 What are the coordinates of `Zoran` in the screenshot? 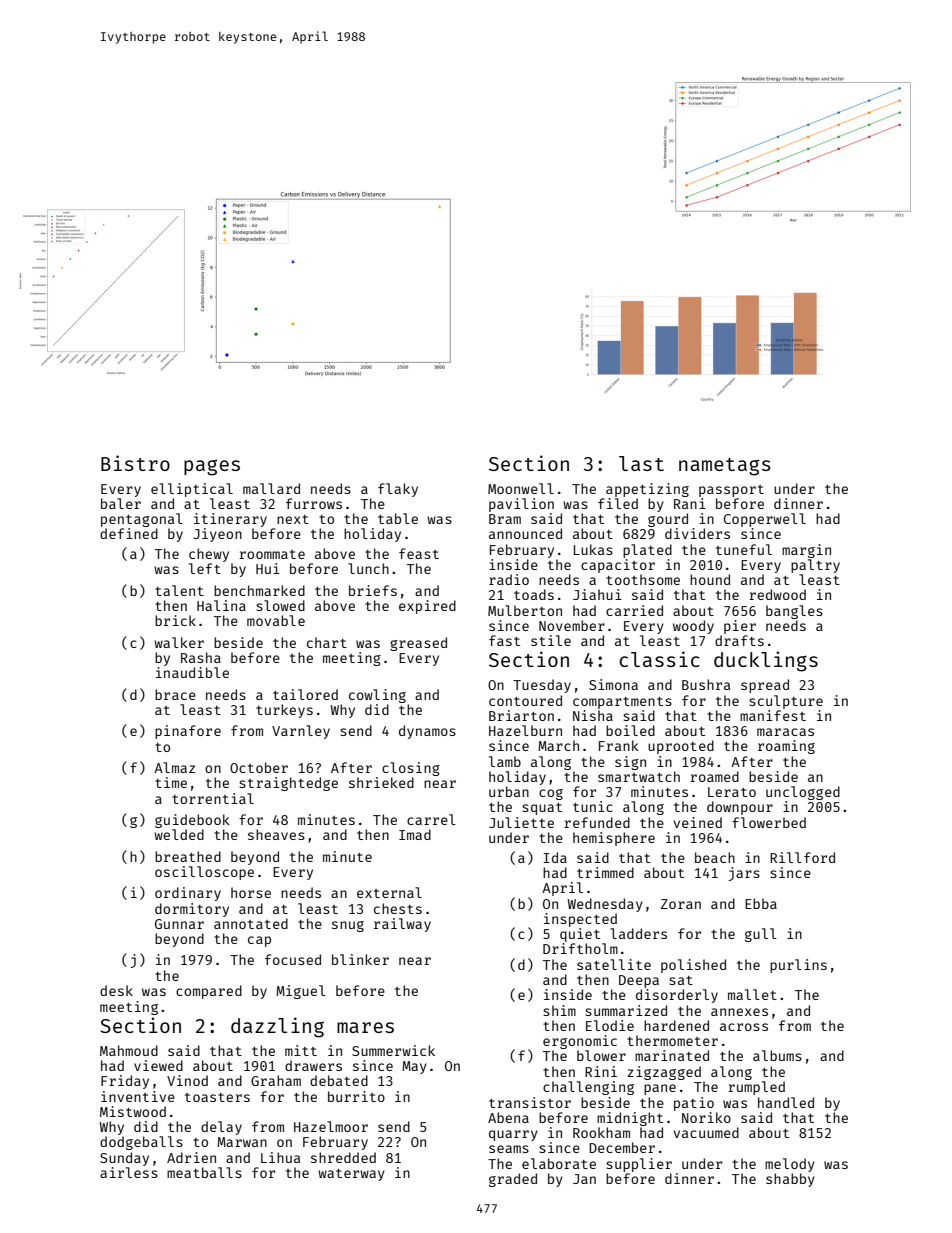 It's located at (681, 904).
